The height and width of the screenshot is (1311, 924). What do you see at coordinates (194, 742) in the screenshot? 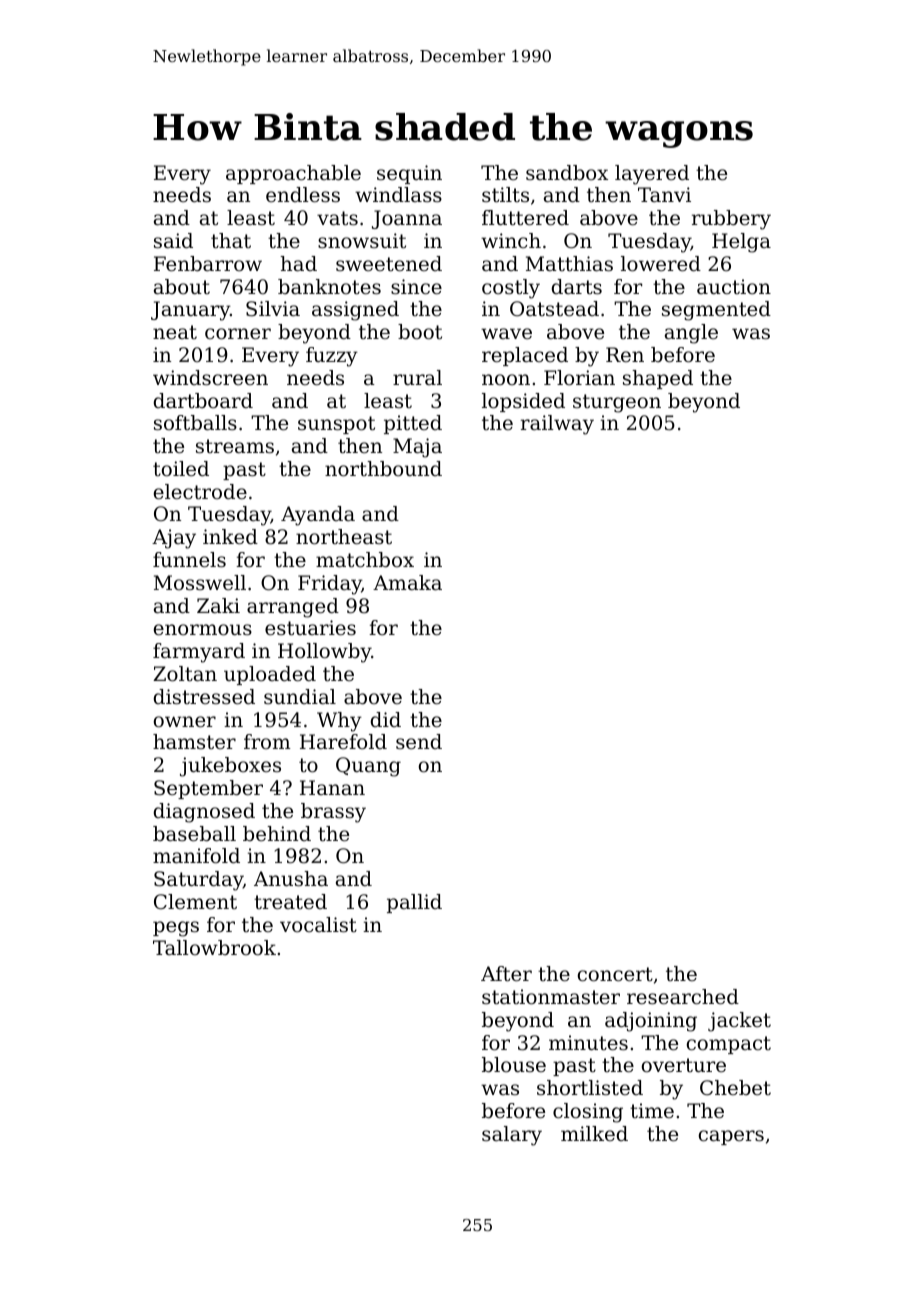
I see `hamster` at bounding box center [194, 742].
